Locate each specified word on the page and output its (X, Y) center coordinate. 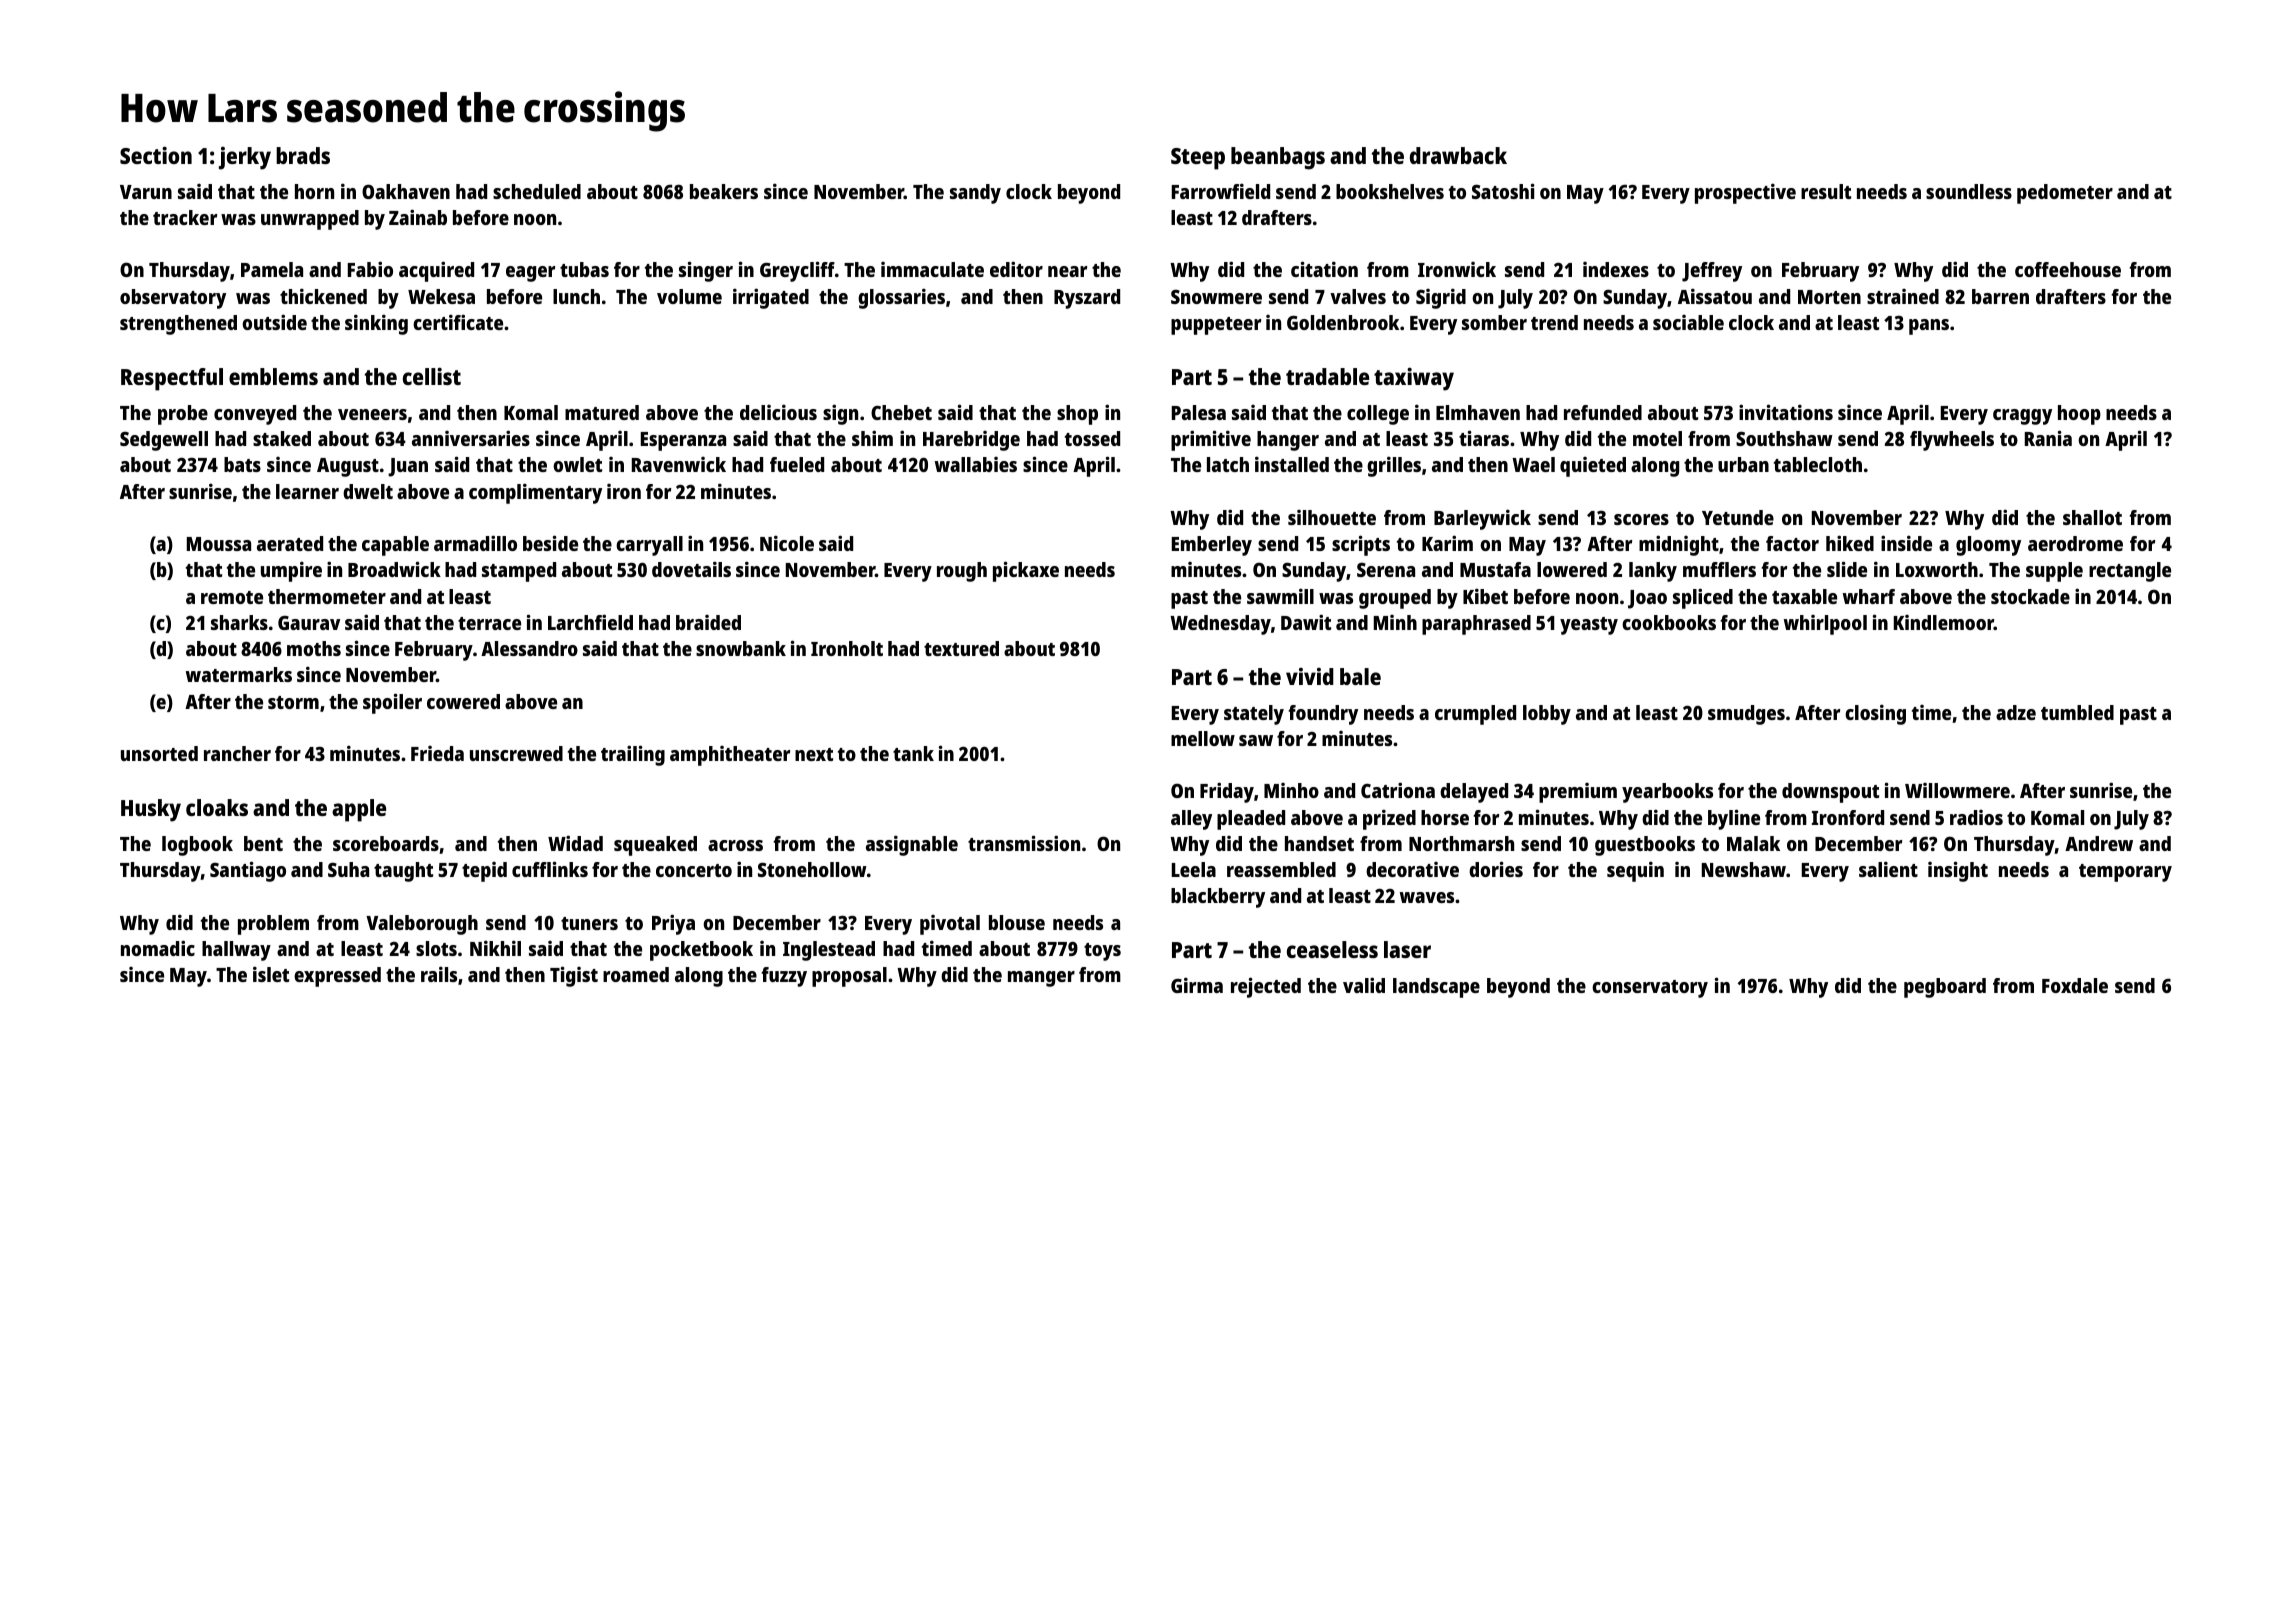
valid (1364, 985)
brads (303, 155)
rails (439, 974)
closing (1875, 714)
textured (961, 648)
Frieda (437, 753)
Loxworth (1937, 569)
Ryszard (1087, 299)
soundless (1969, 191)
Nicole (787, 543)
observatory (173, 299)
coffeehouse (2068, 269)
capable (395, 546)
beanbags (1278, 158)
